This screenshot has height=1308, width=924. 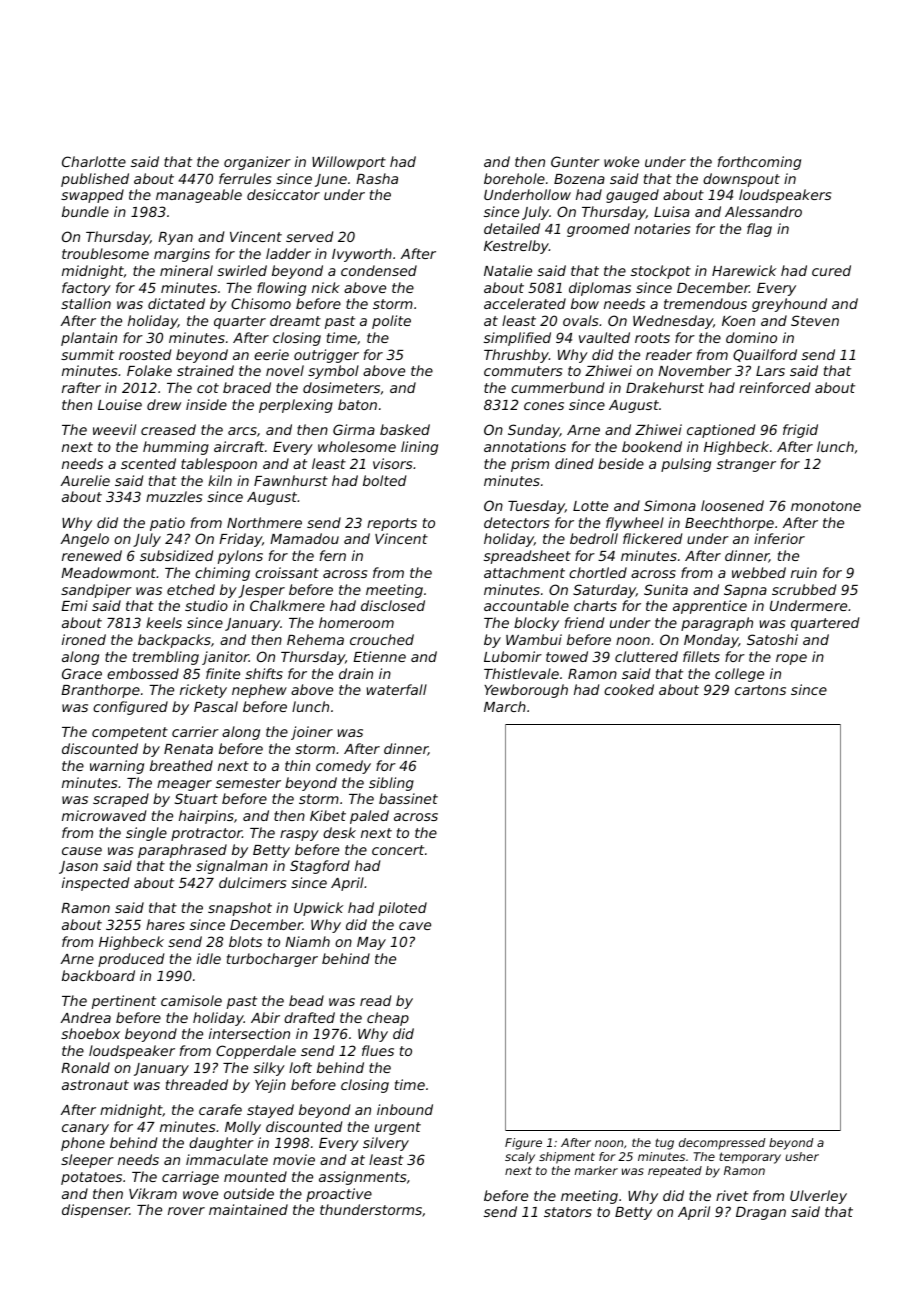 I want to click on simplified, so click(x=517, y=339).
